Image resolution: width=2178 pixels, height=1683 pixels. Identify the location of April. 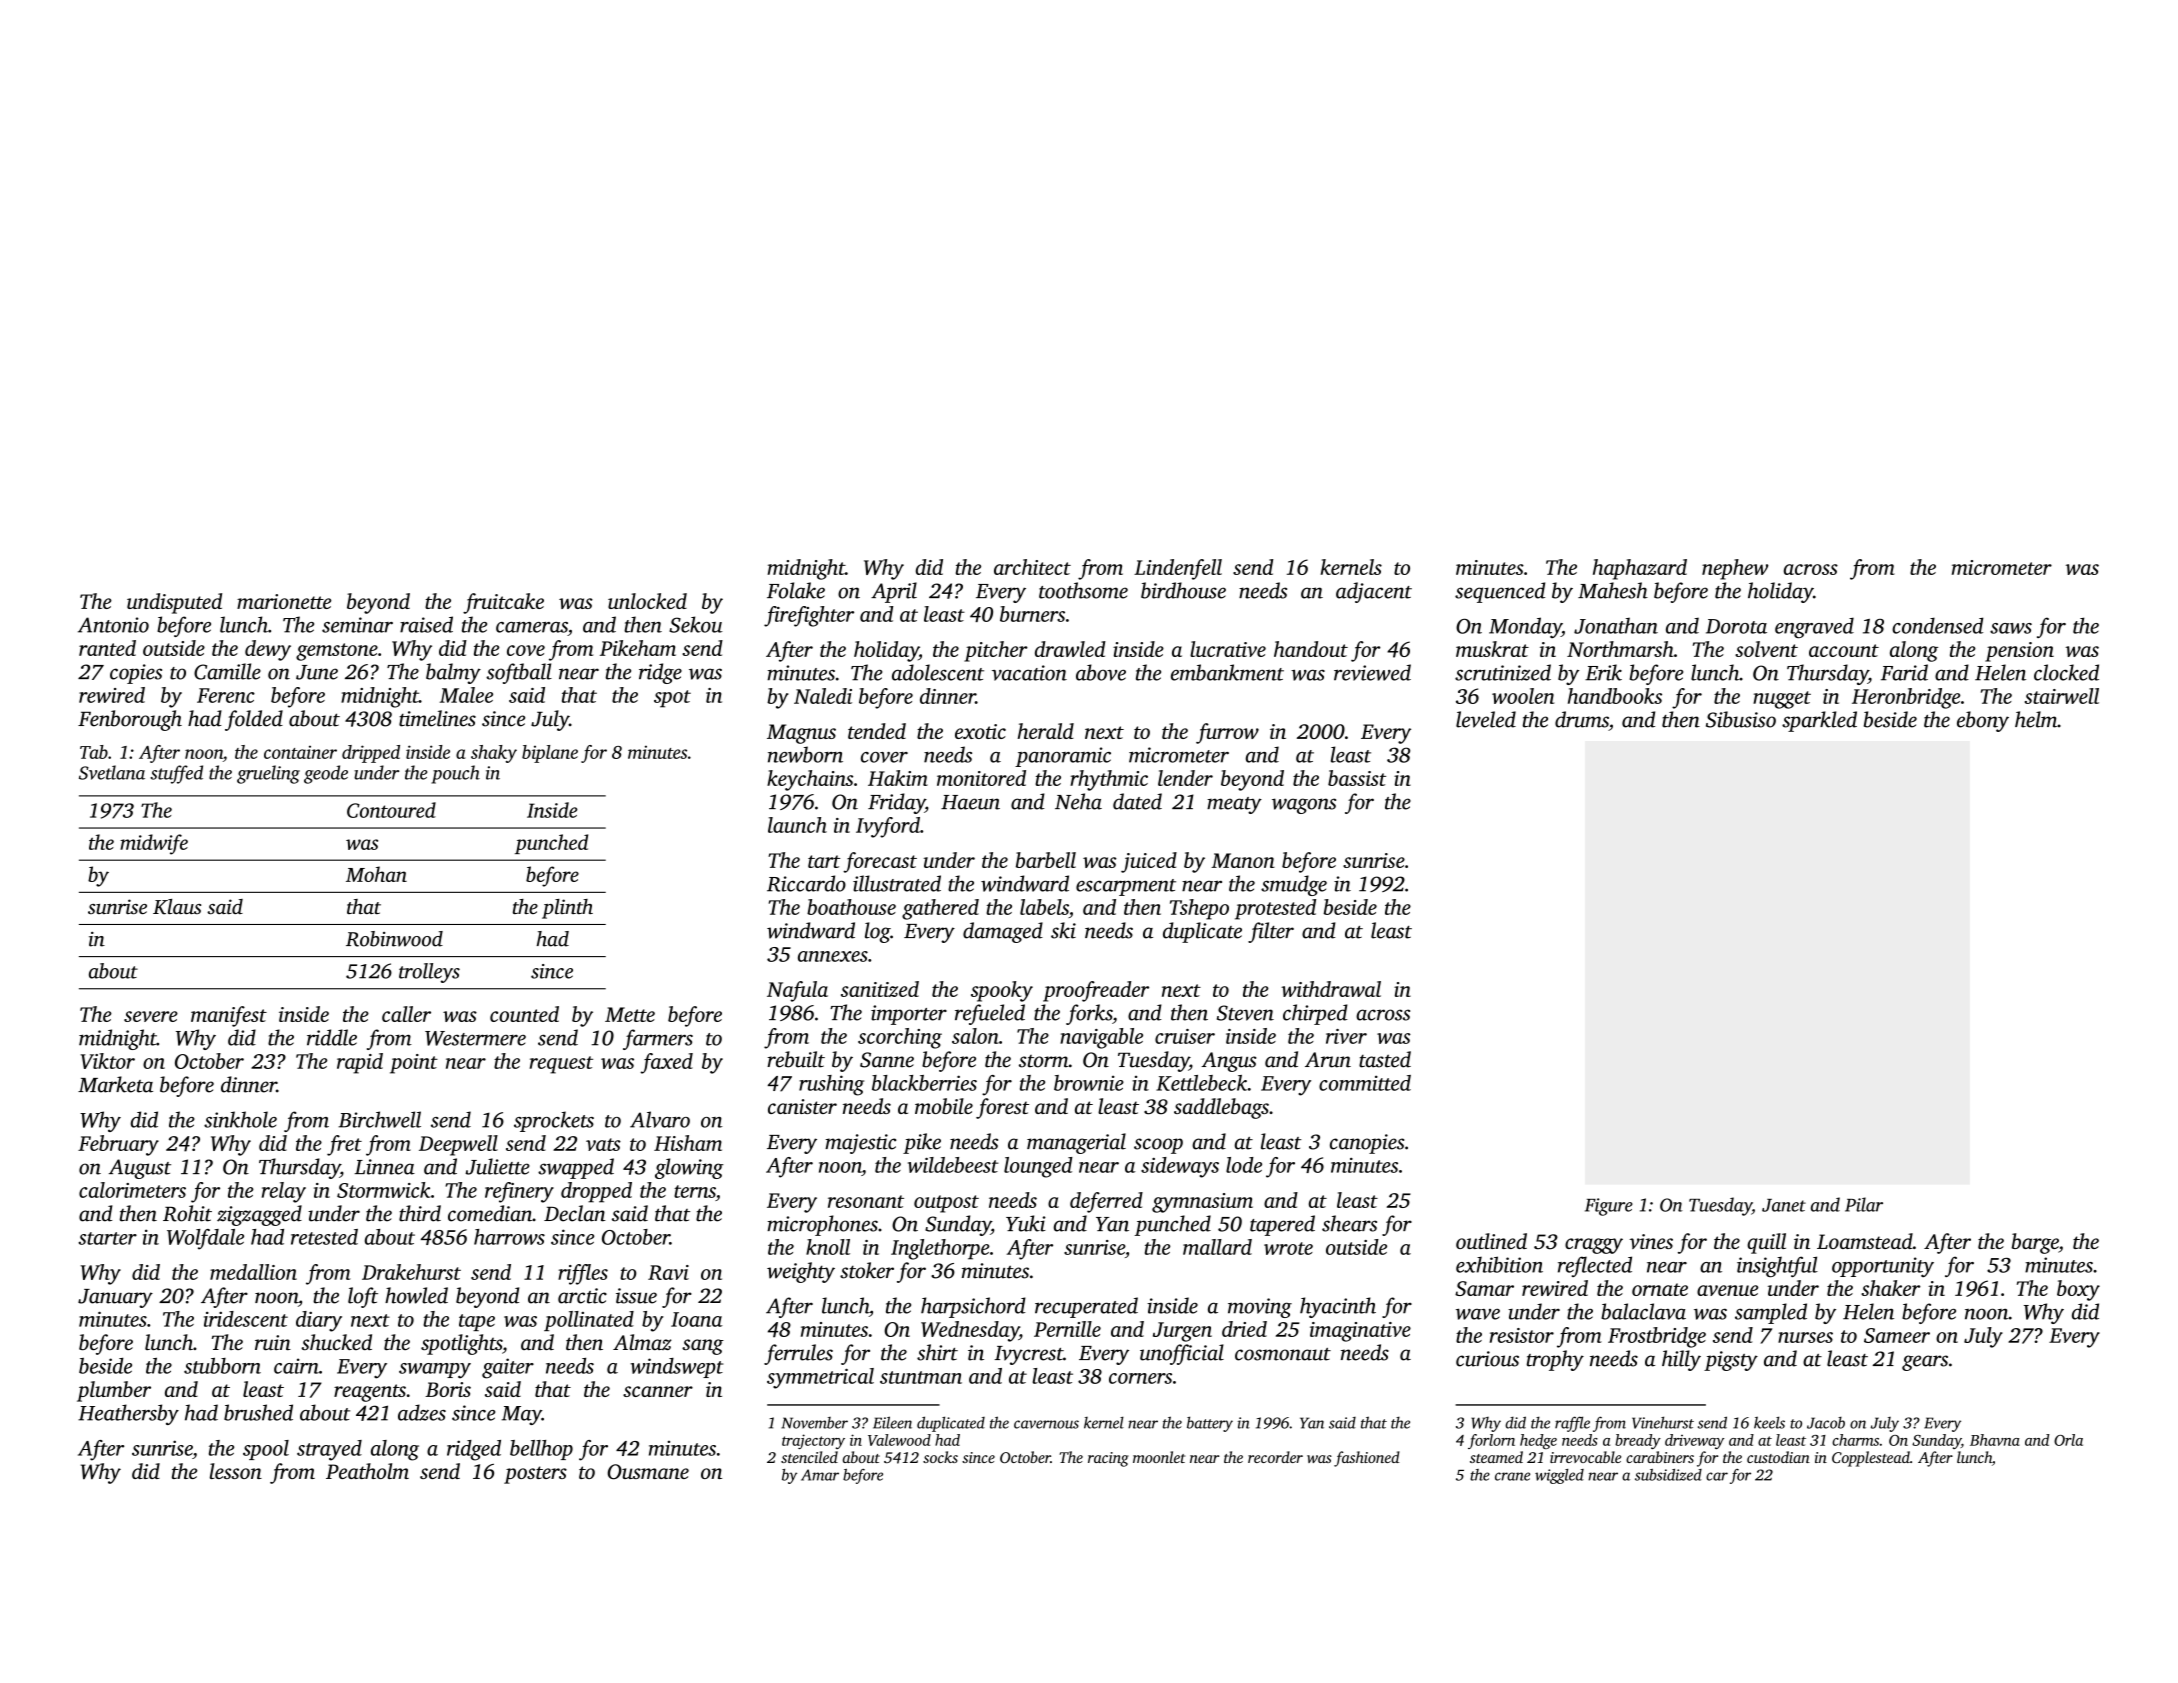
(894, 592).
